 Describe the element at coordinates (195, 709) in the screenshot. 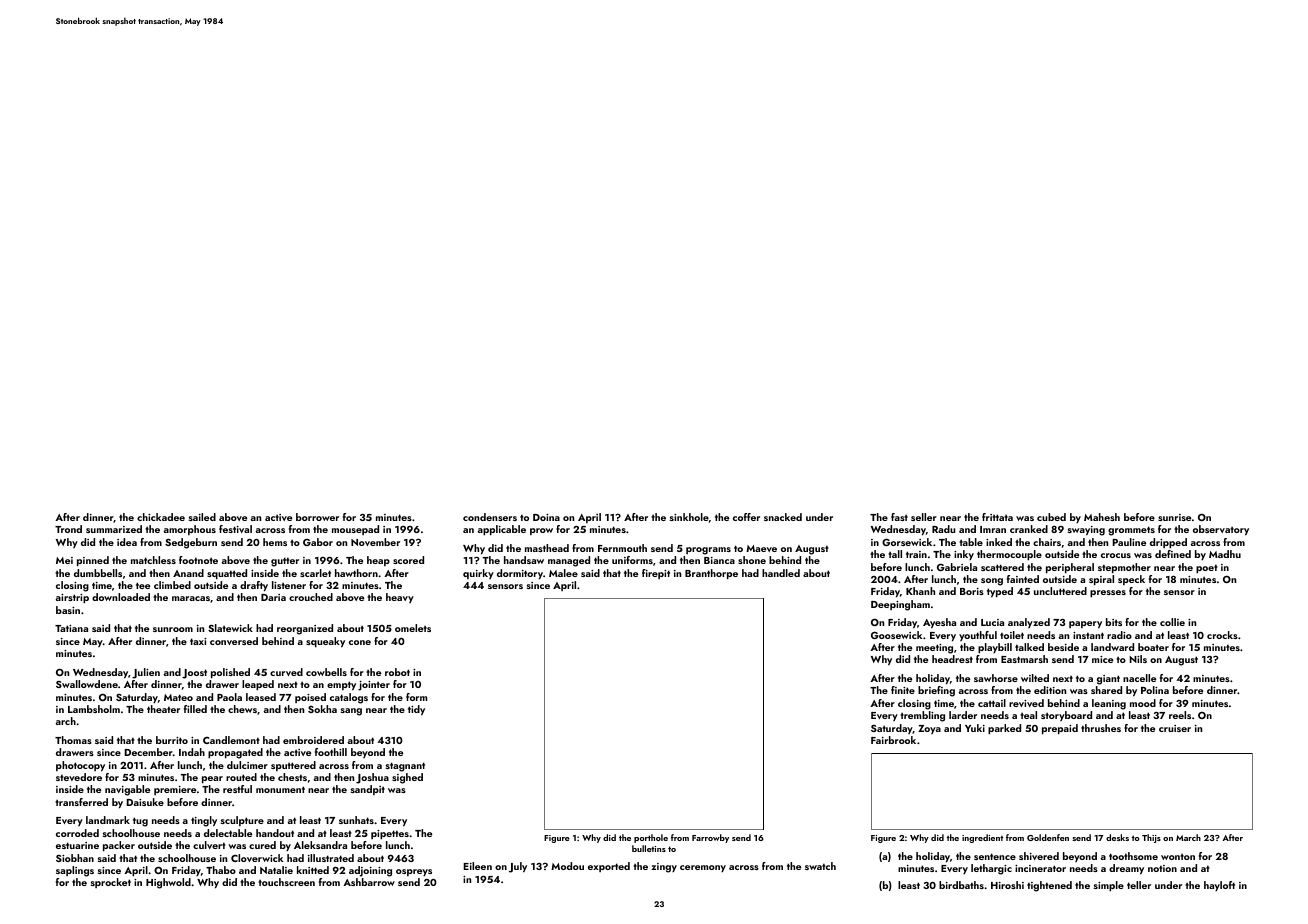

I see `filled` at that location.
